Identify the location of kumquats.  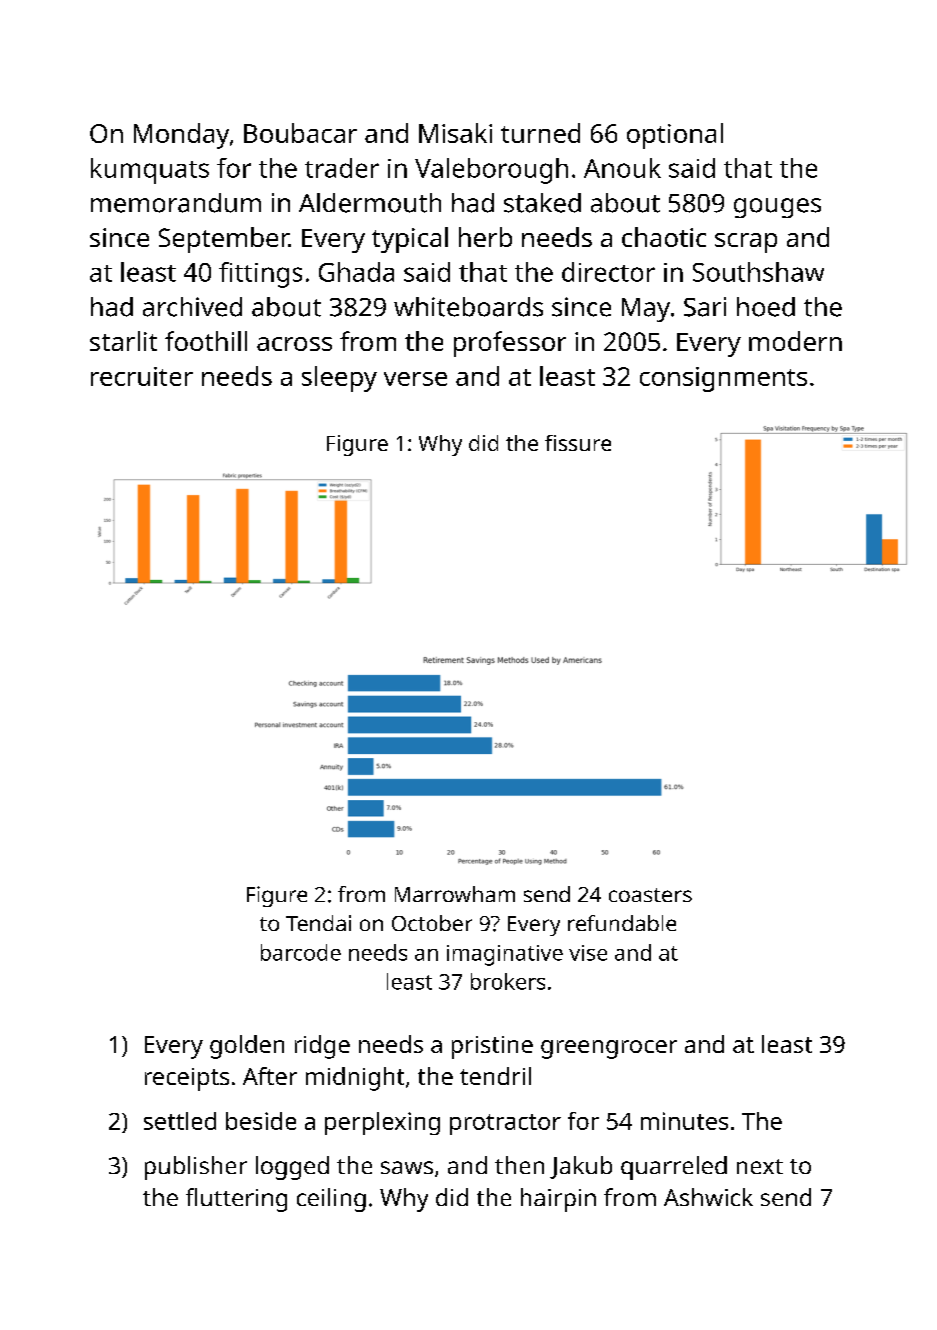
(150, 171).
